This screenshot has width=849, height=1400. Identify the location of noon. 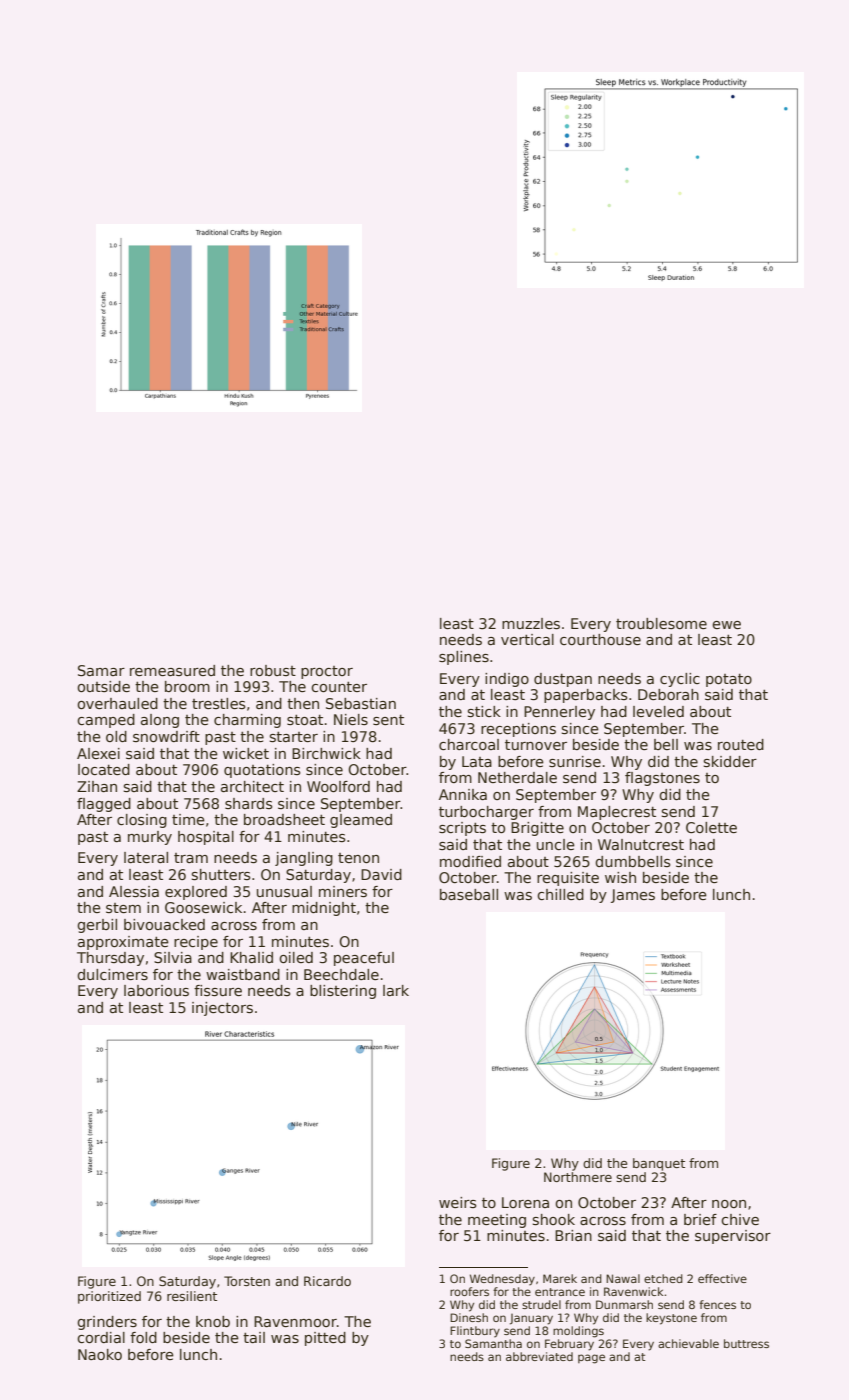
(729, 1204).
